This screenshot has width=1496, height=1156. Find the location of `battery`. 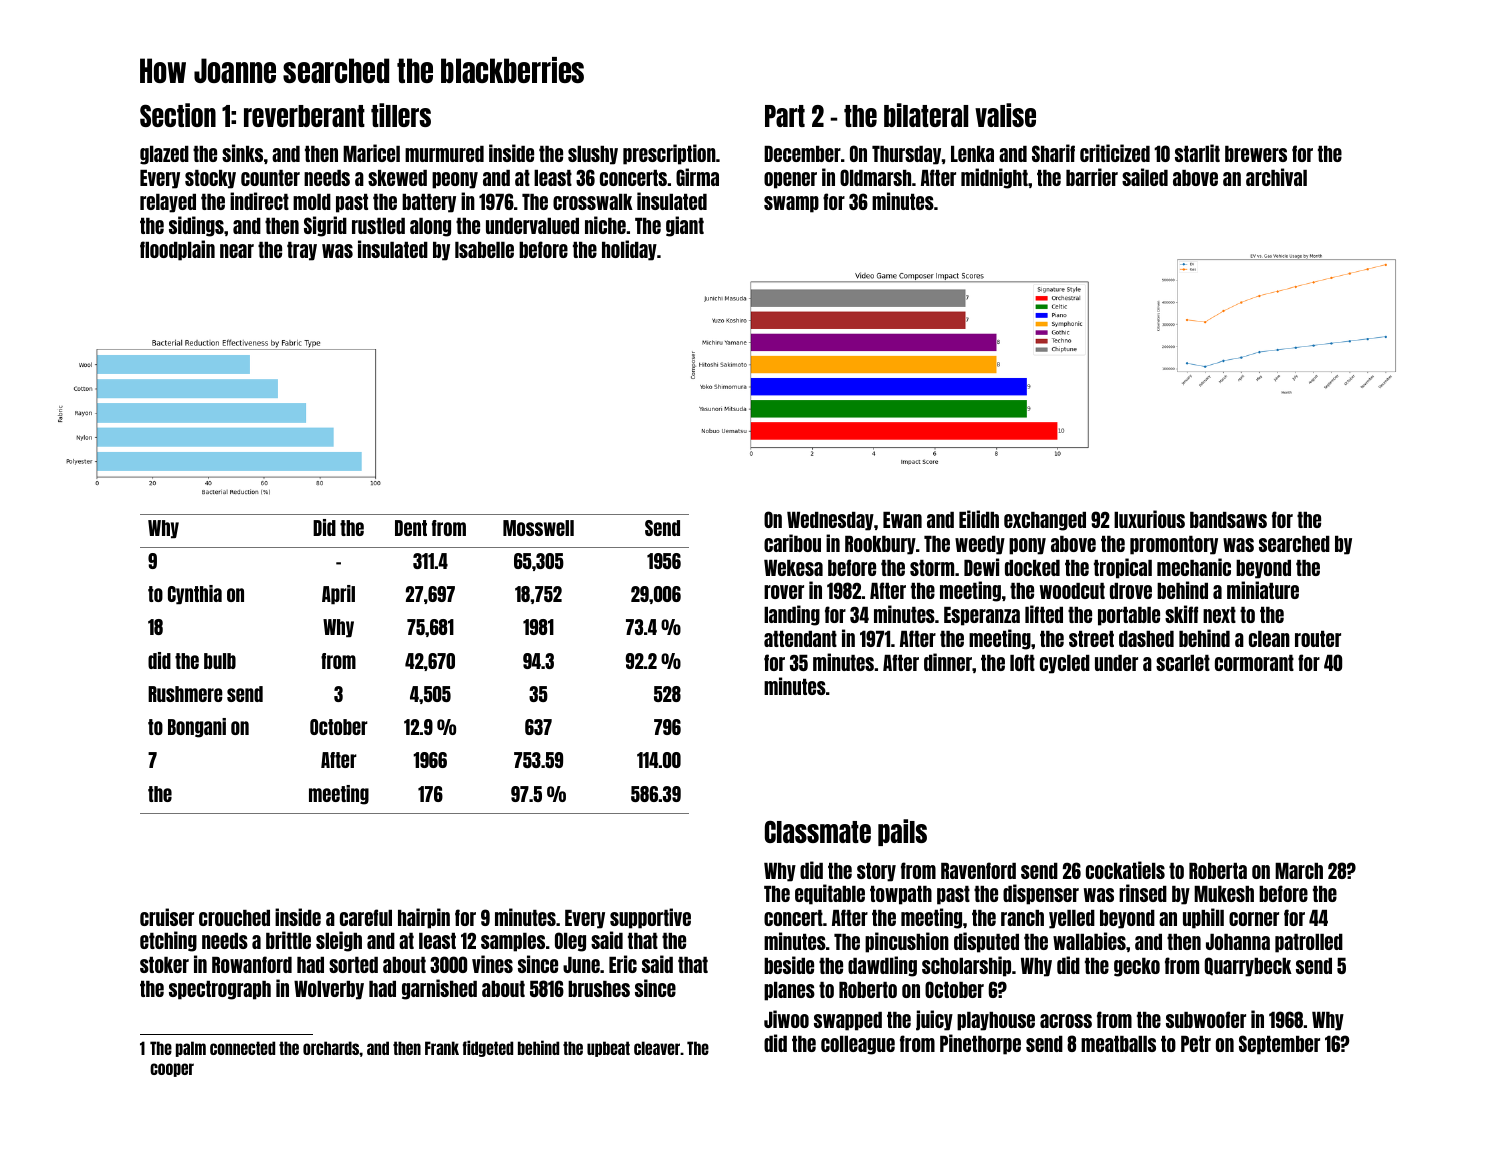

battery is located at coordinates (429, 203).
